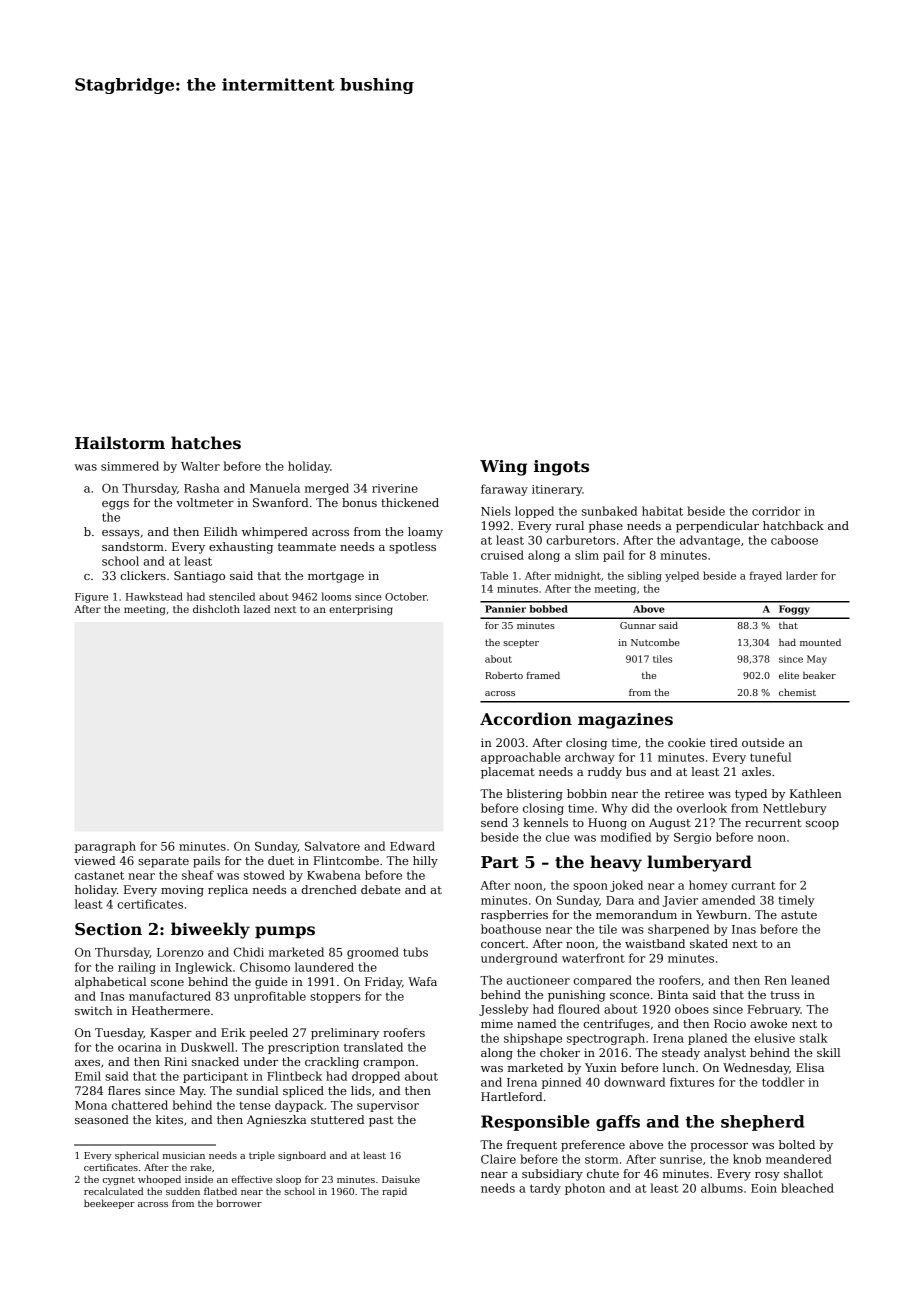 The height and width of the screenshot is (1308, 924). What do you see at coordinates (776, 511) in the screenshot?
I see `corridor` at bounding box center [776, 511].
